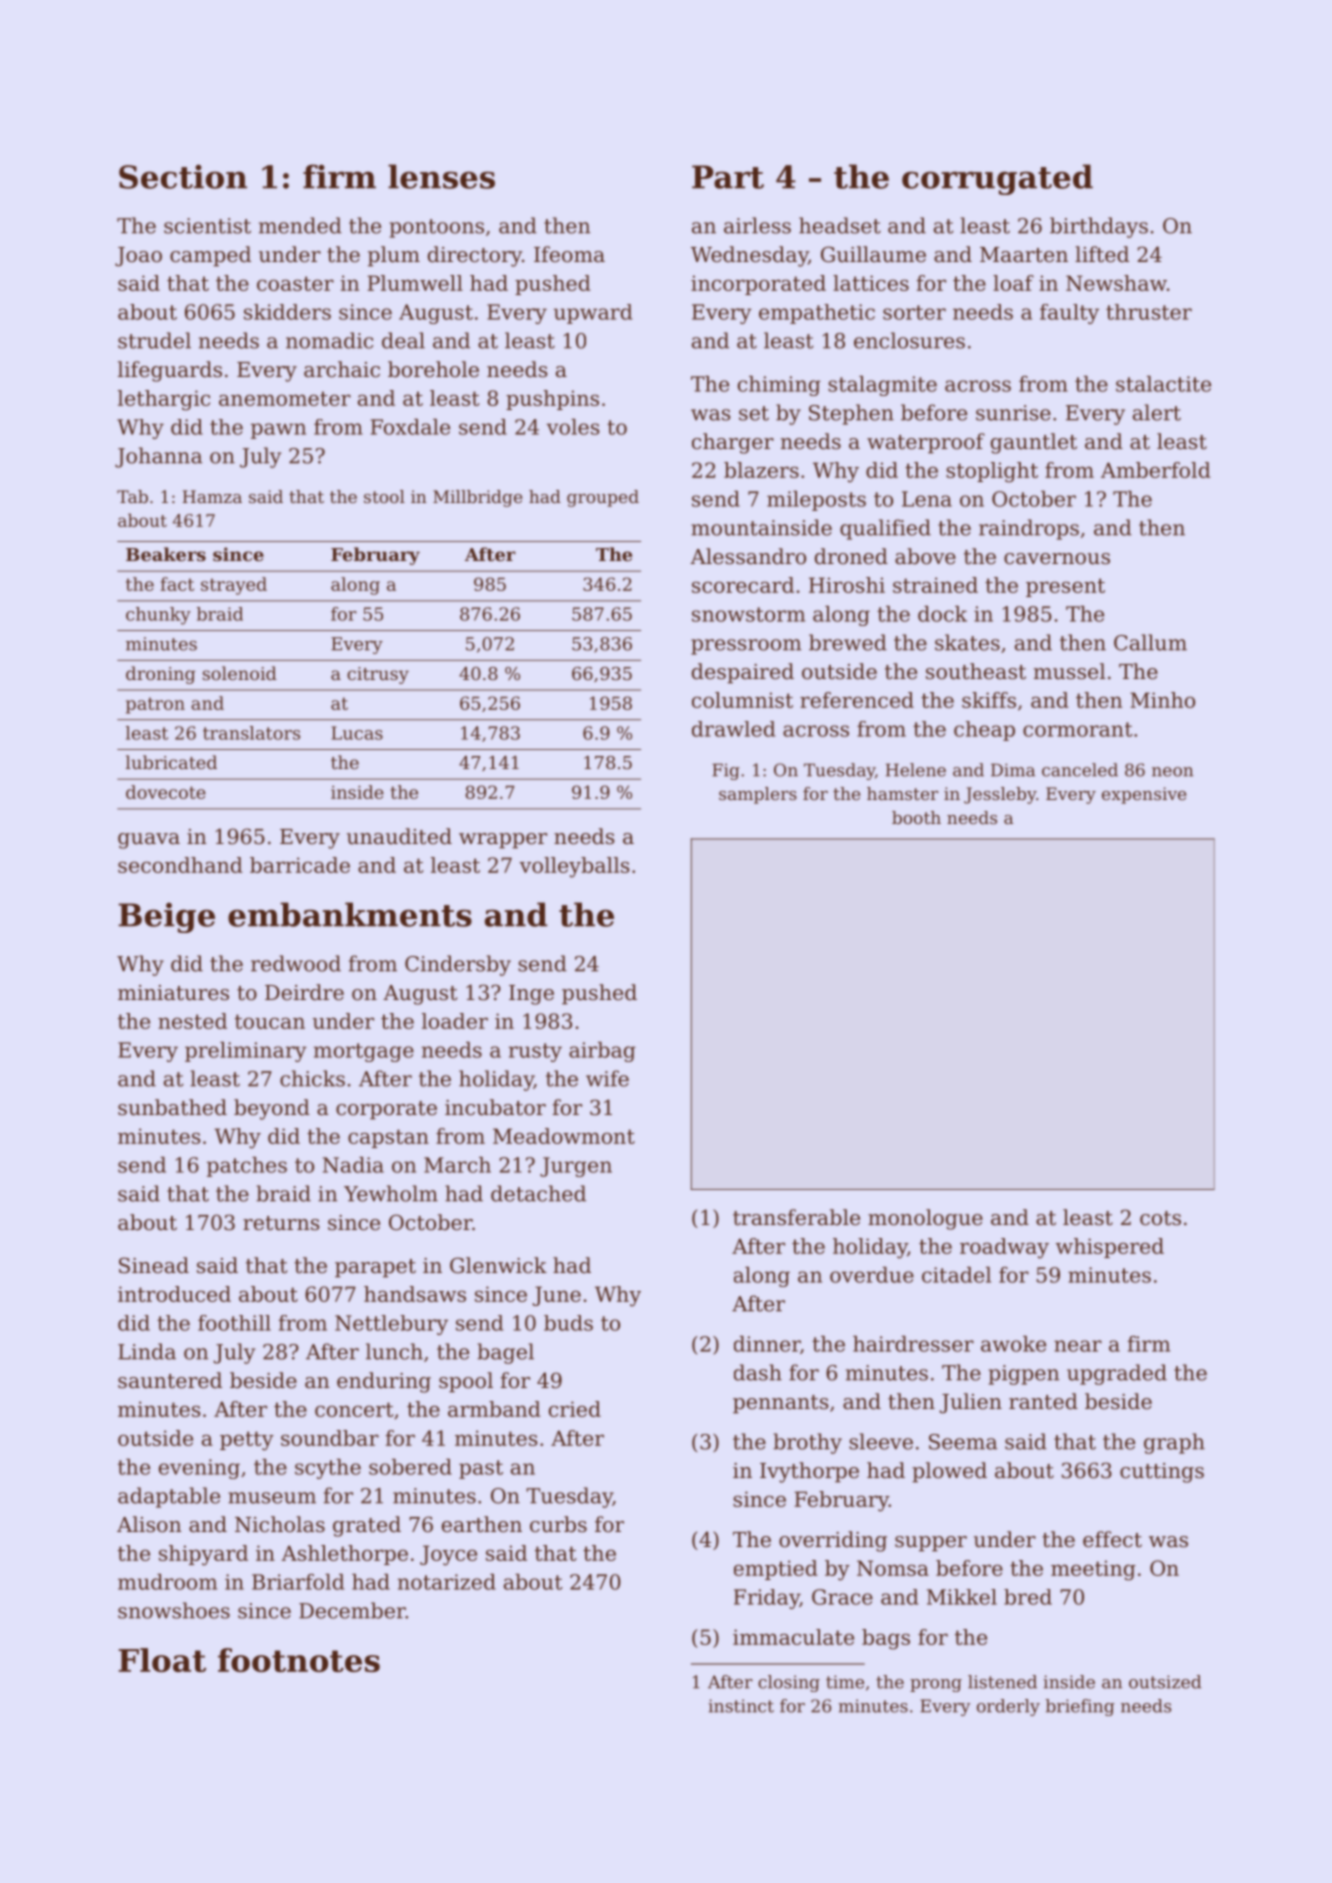  What do you see at coordinates (246, 1052) in the screenshot?
I see `preliminary` at bounding box center [246, 1052].
